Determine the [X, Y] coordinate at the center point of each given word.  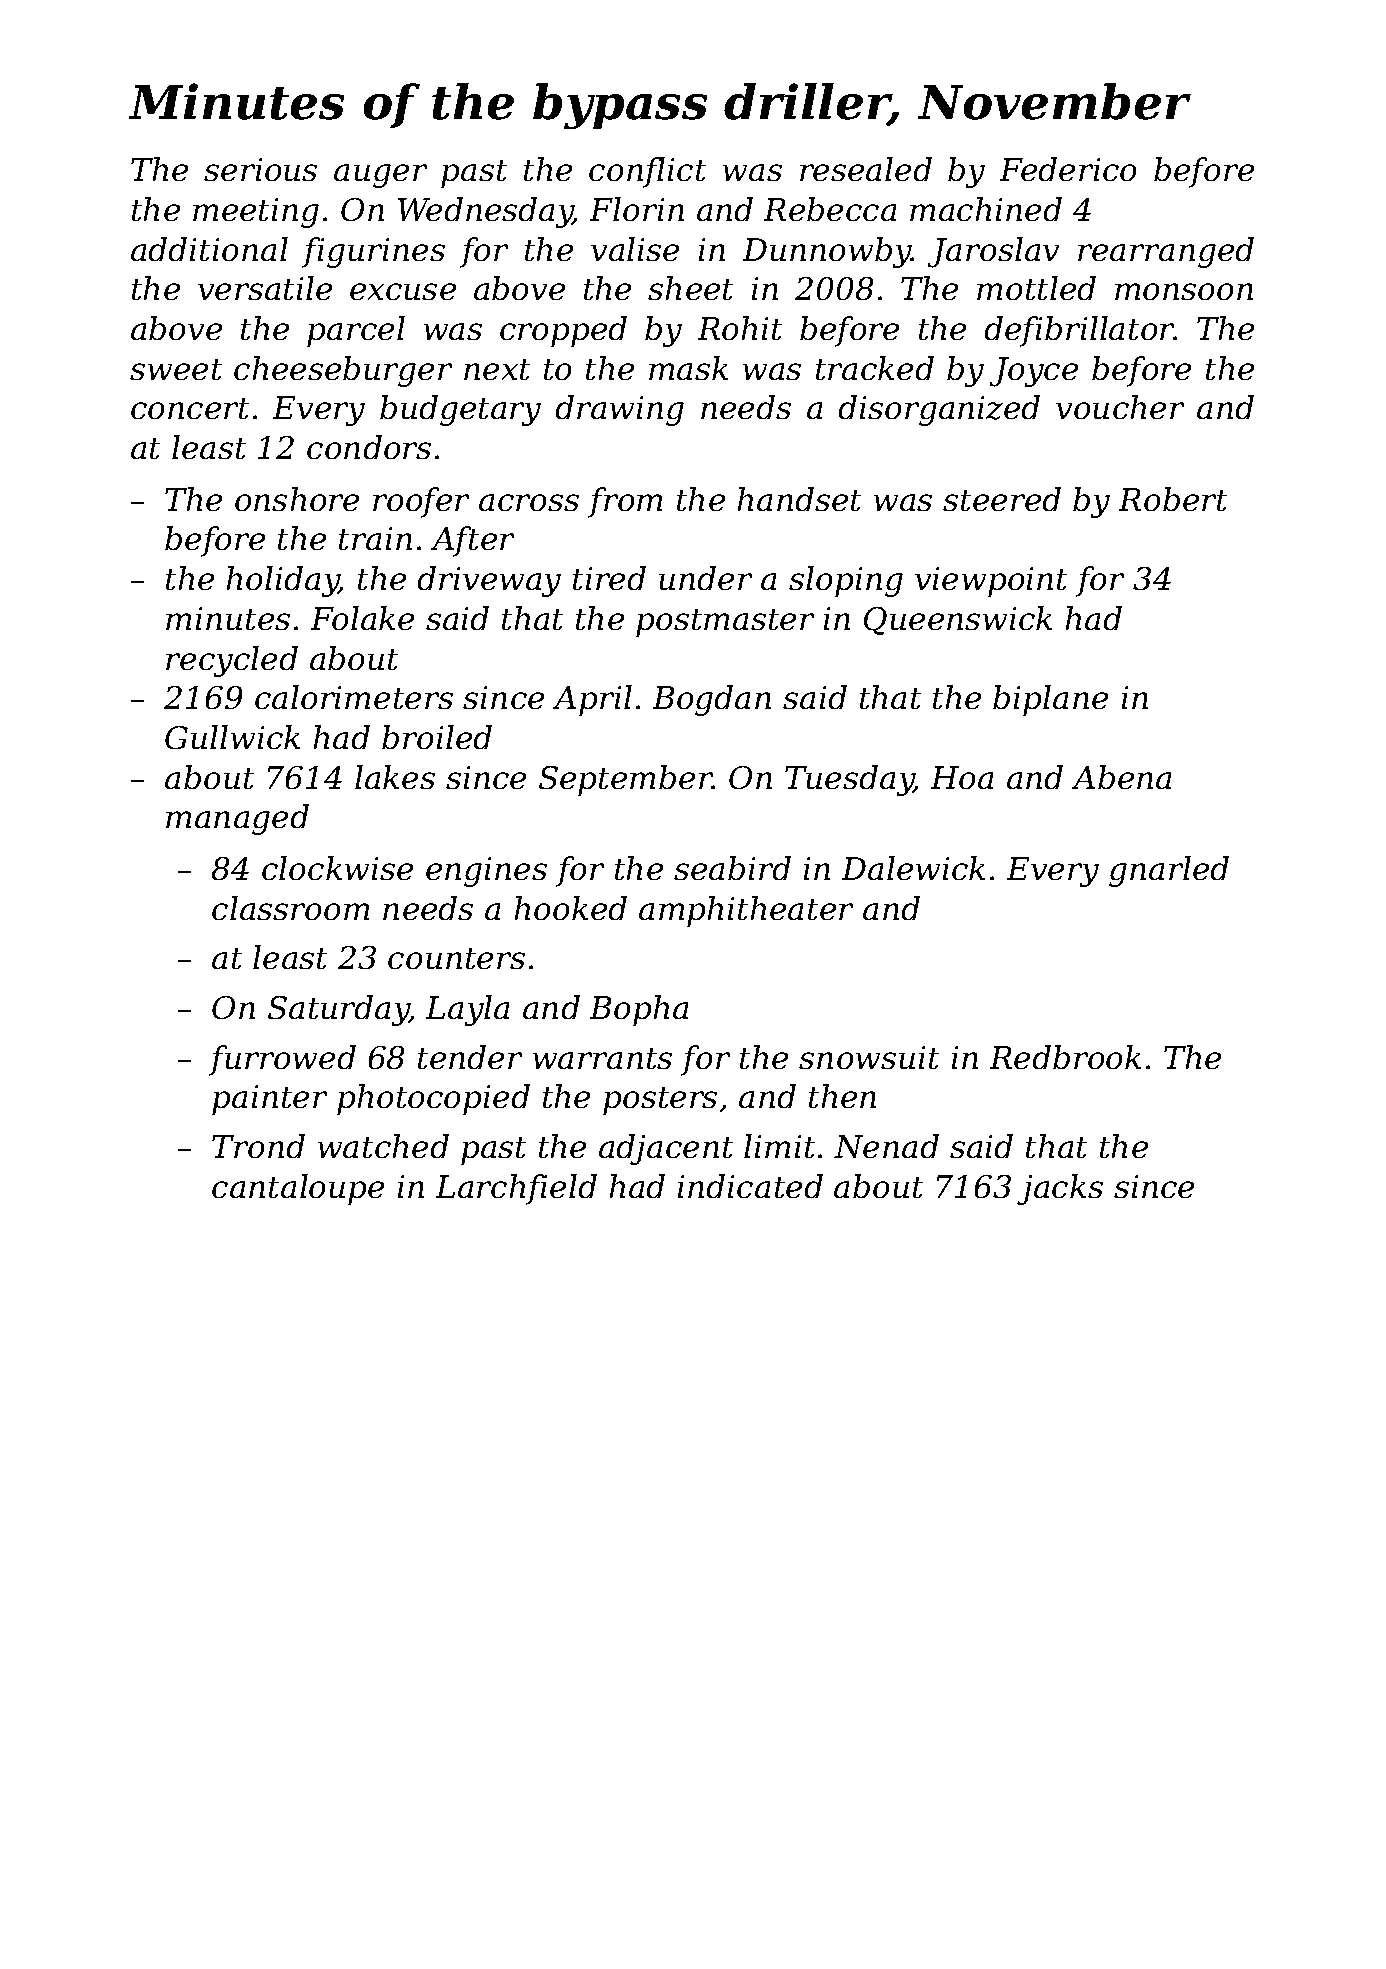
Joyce [1034, 372]
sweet [176, 369]
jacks [1060, 1189]
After [472, 541]
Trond [258, 1146]
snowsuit [869, 1057]
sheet [690, 288]
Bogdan [712, 700]
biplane [1050, 700]
